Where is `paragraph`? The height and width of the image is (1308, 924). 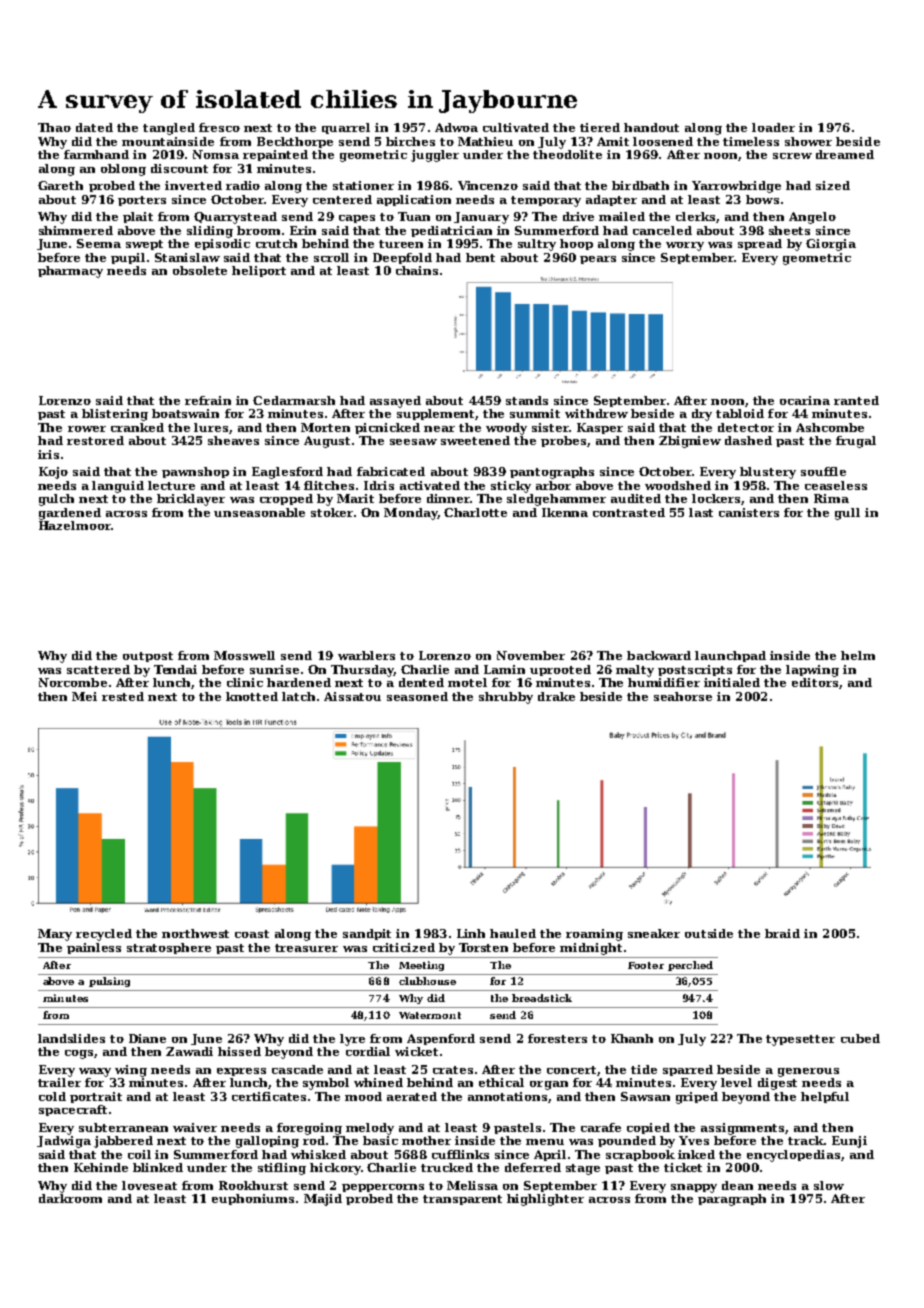 paragraph is located at coordinates (732, 1200).
